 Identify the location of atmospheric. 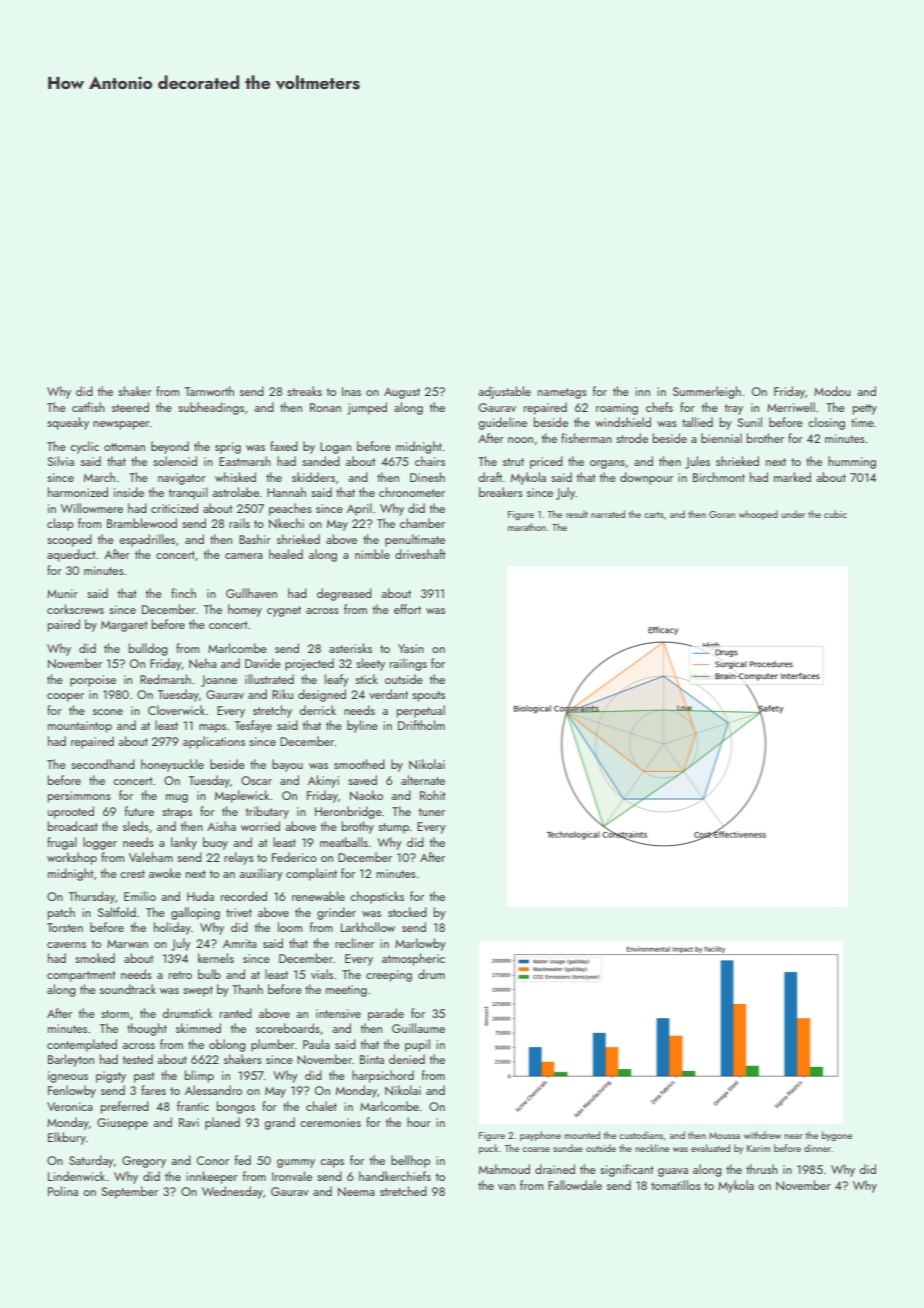
(413, 959).
